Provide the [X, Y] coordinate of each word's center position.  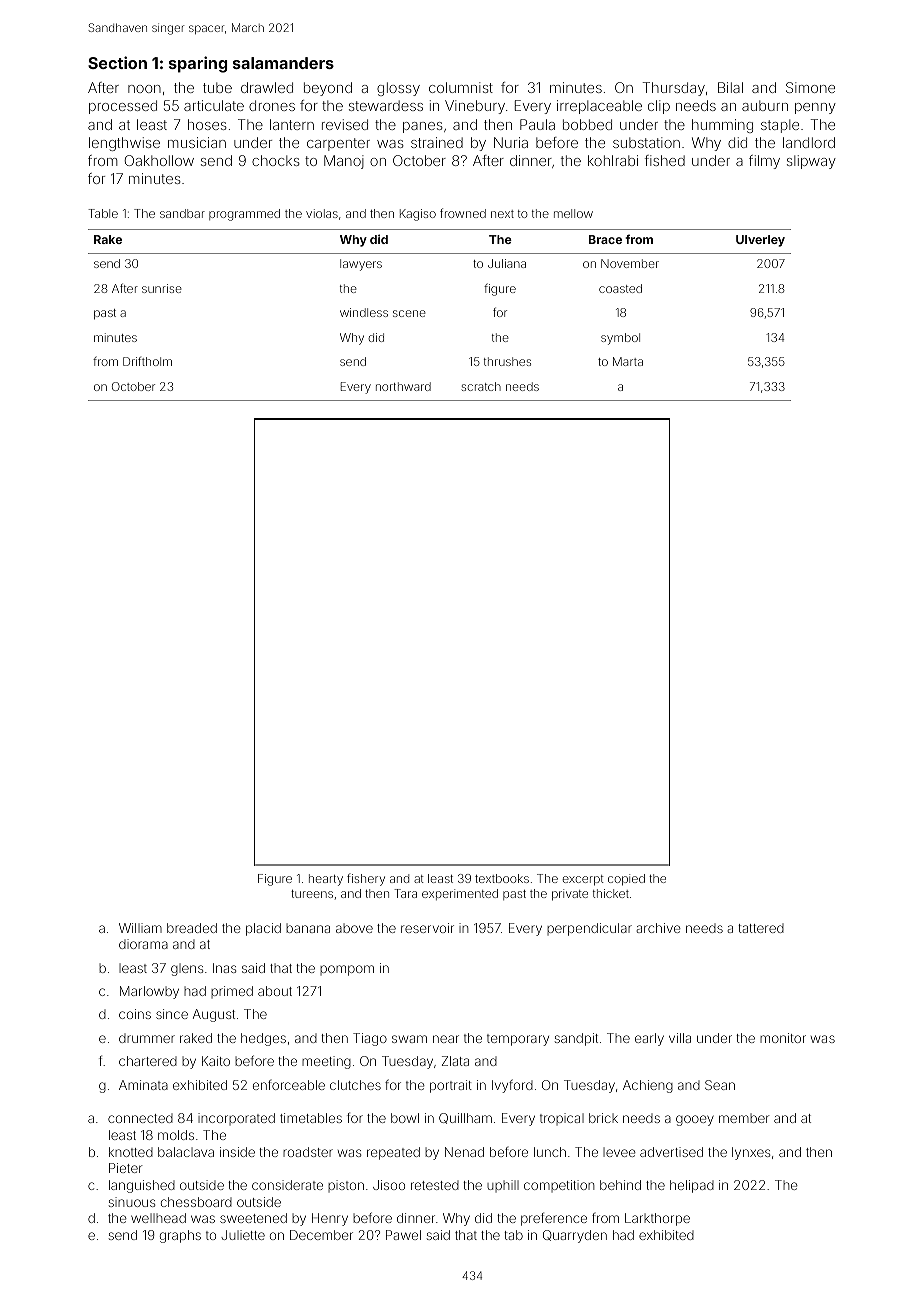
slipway [811, 162]
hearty [326, 880]
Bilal [730, 87]
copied [626, 880]
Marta [628, 361]
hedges [263, 1039]
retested [435, 1185]
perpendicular [589, 929]
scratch [481, 386]
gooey [695, 1120]
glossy [398, 89]
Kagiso [418, 215]
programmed [244, 215]
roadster [308, 1152]
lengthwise [124, 144]
